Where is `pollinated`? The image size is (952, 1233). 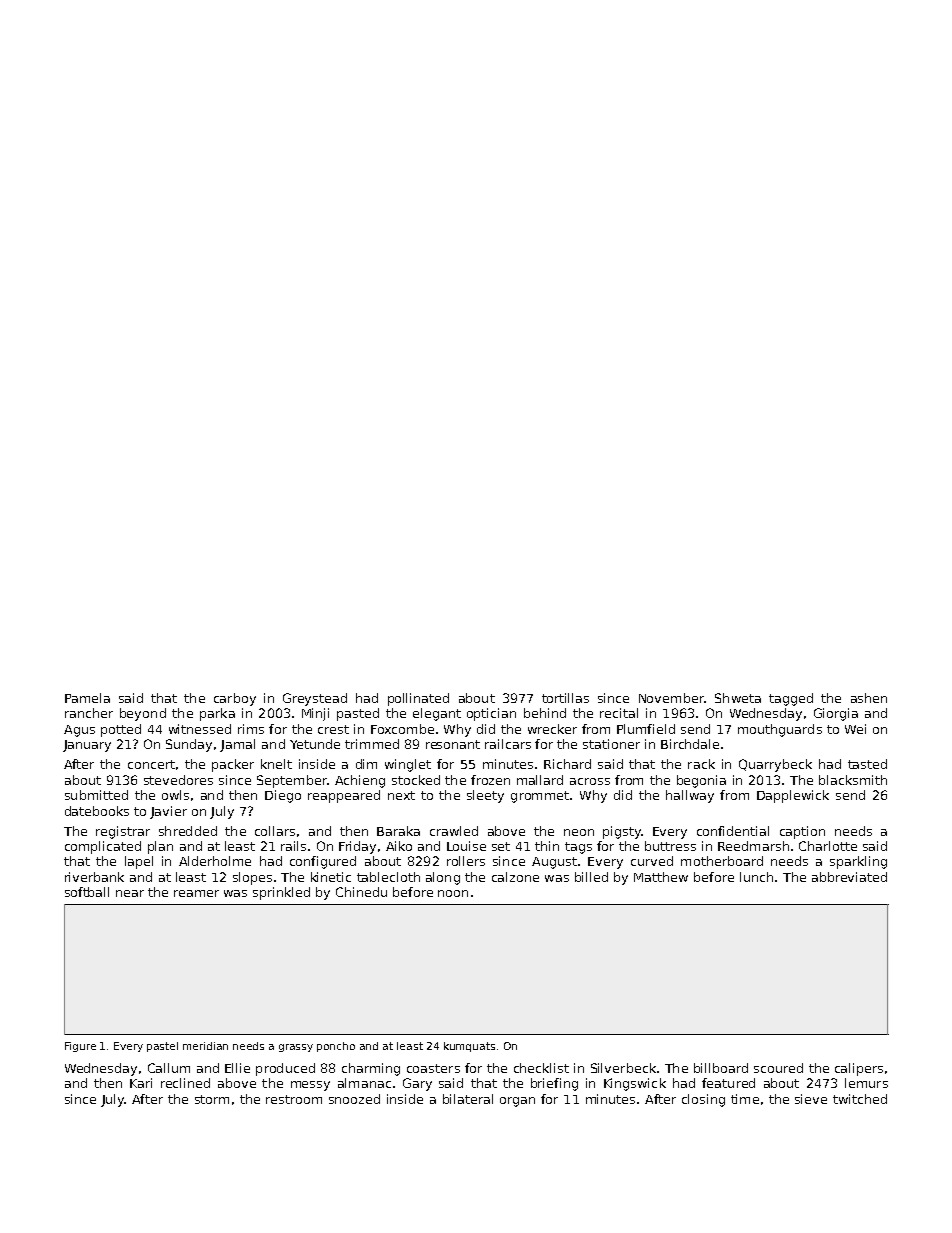 pollinated is located at coordinates (418, 699).
